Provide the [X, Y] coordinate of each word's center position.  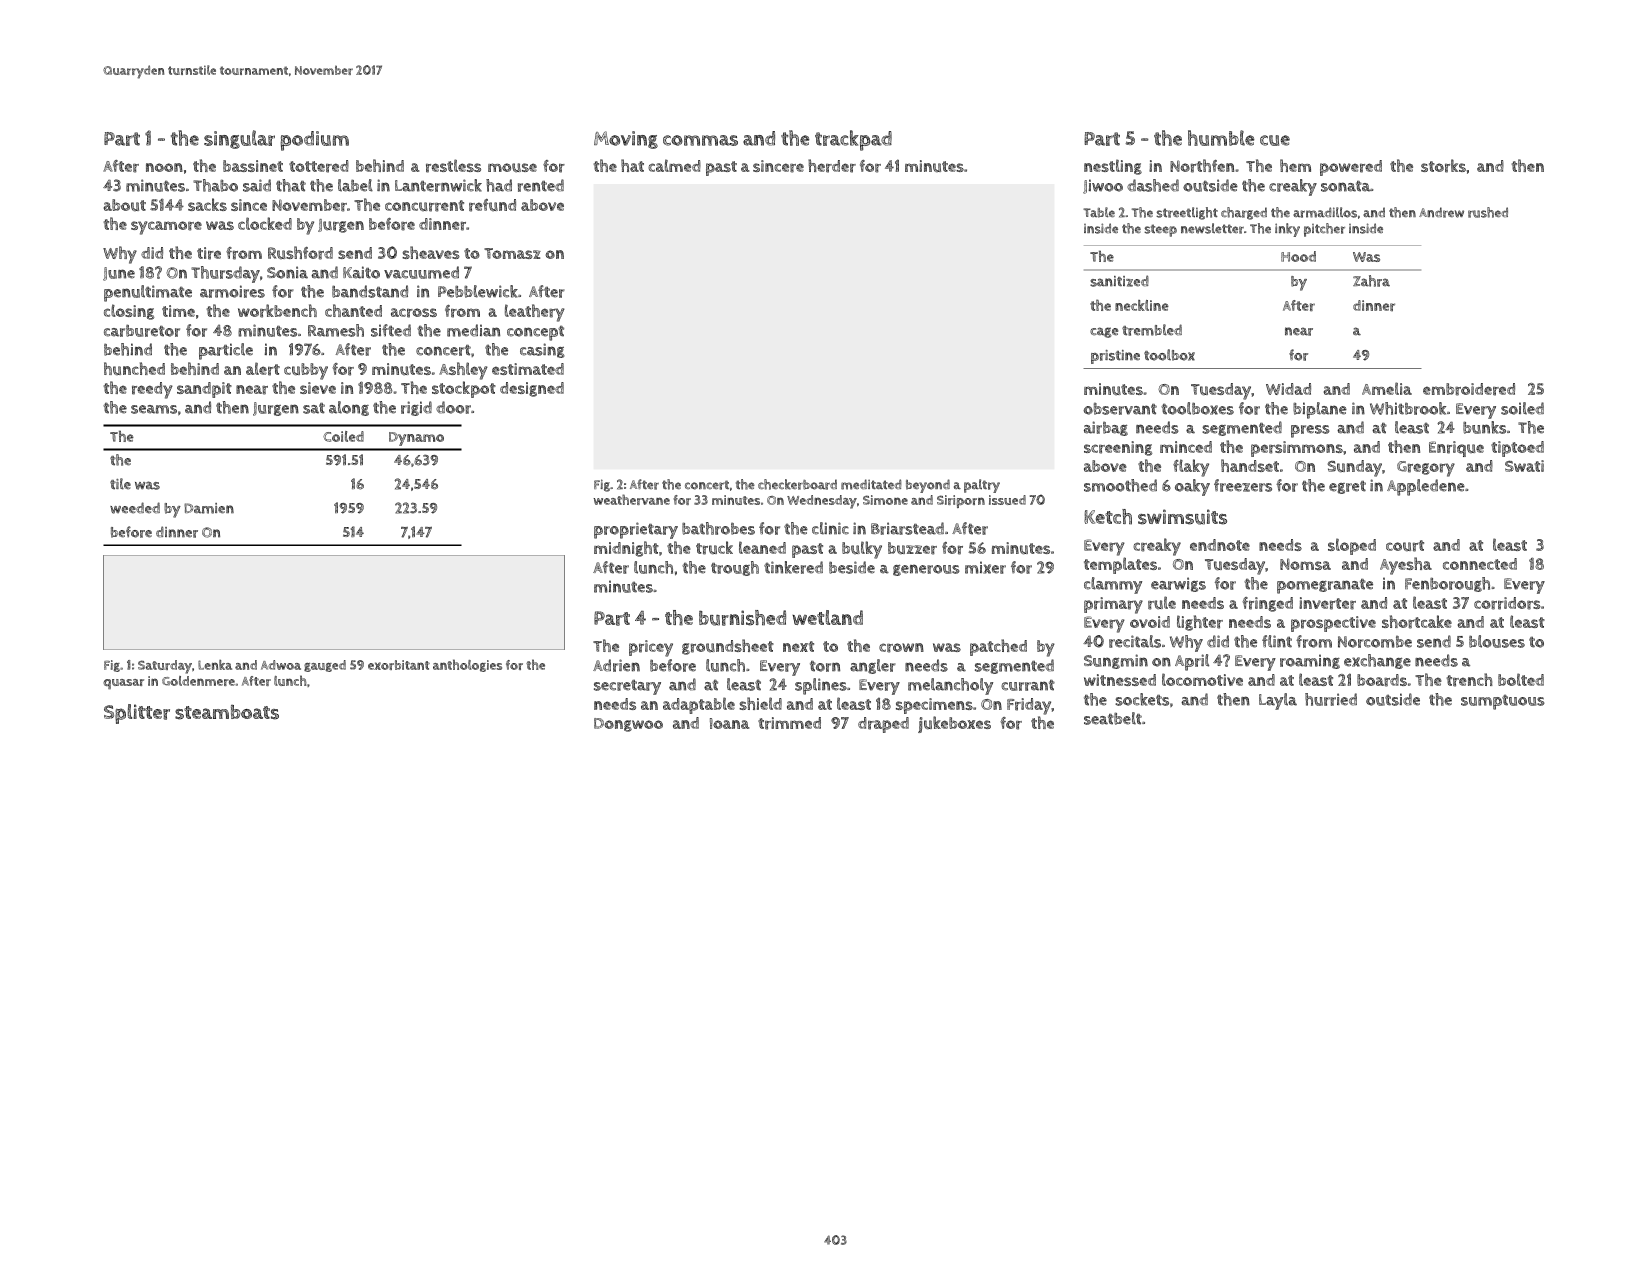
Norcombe [1375, 642]
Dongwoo [628, 725]
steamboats [227, 712]
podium [315, 141]
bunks [1484, 427]
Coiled [343, 436]
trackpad [853, 140]
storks [1443, 166]
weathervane [631, 499]
